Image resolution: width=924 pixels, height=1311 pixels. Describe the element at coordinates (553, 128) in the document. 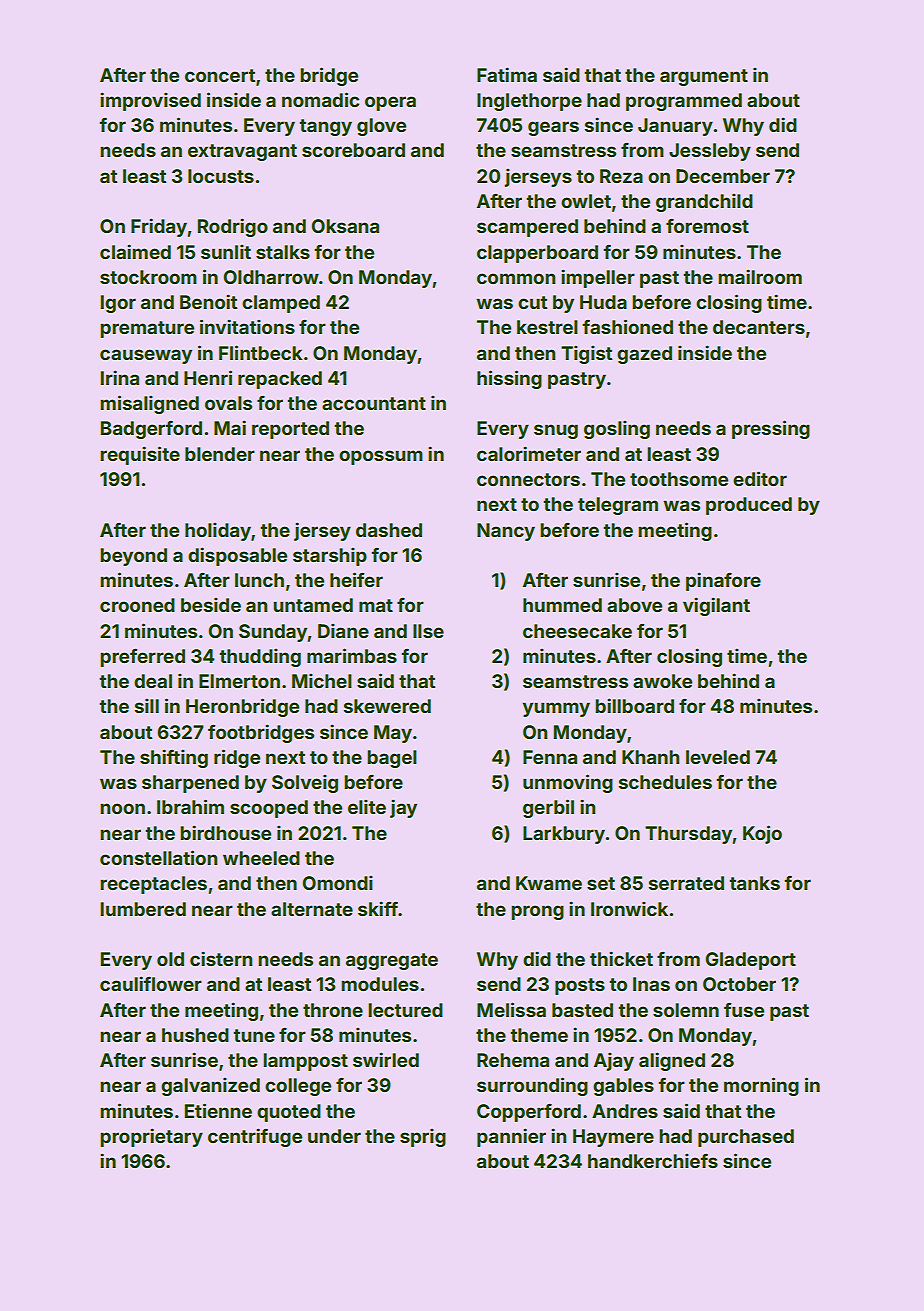

I see `gears` at that location.
